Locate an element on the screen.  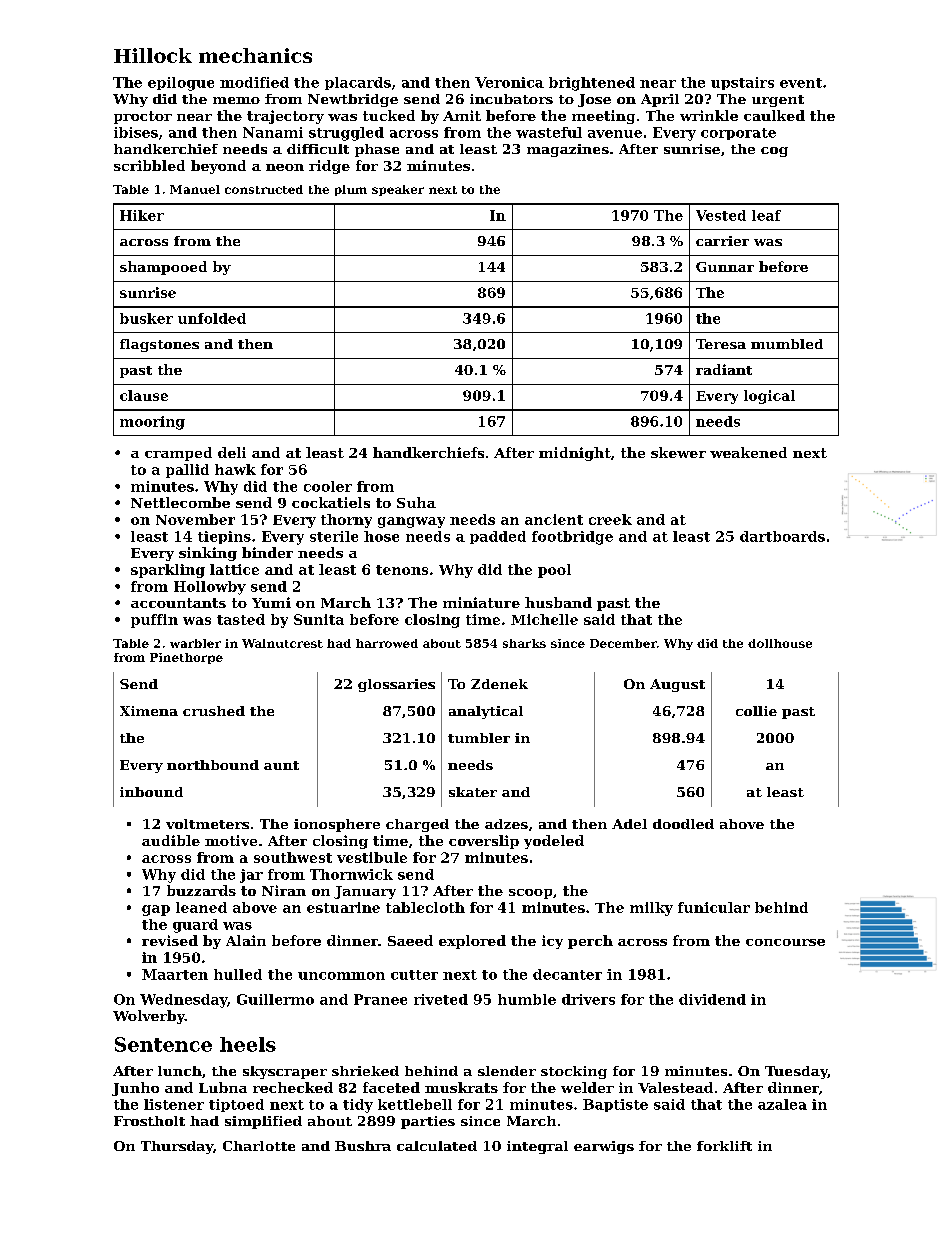
collie is located at coordinates (756, 711).
